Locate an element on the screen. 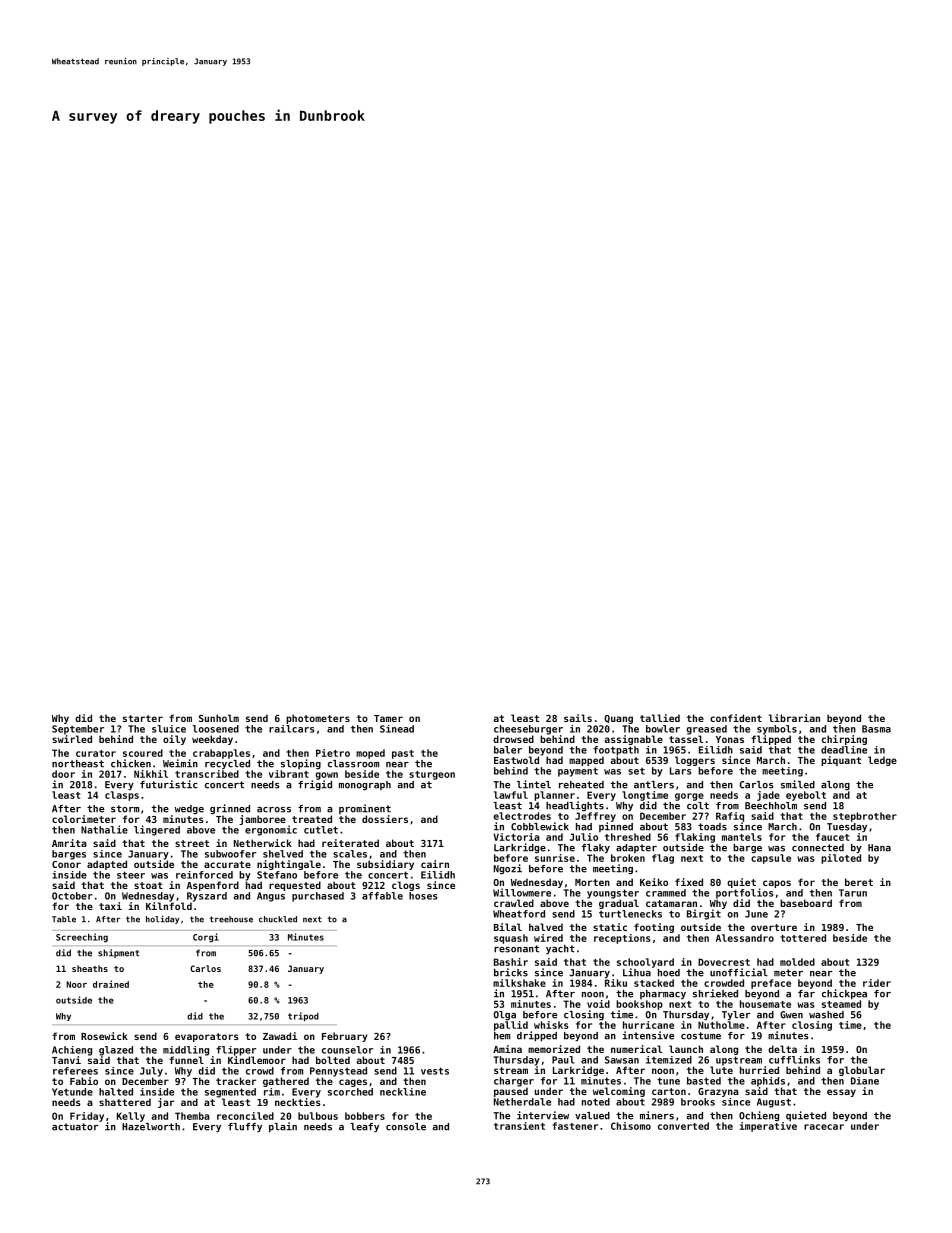  Netherdale is located at coordinates (522, 1102).
